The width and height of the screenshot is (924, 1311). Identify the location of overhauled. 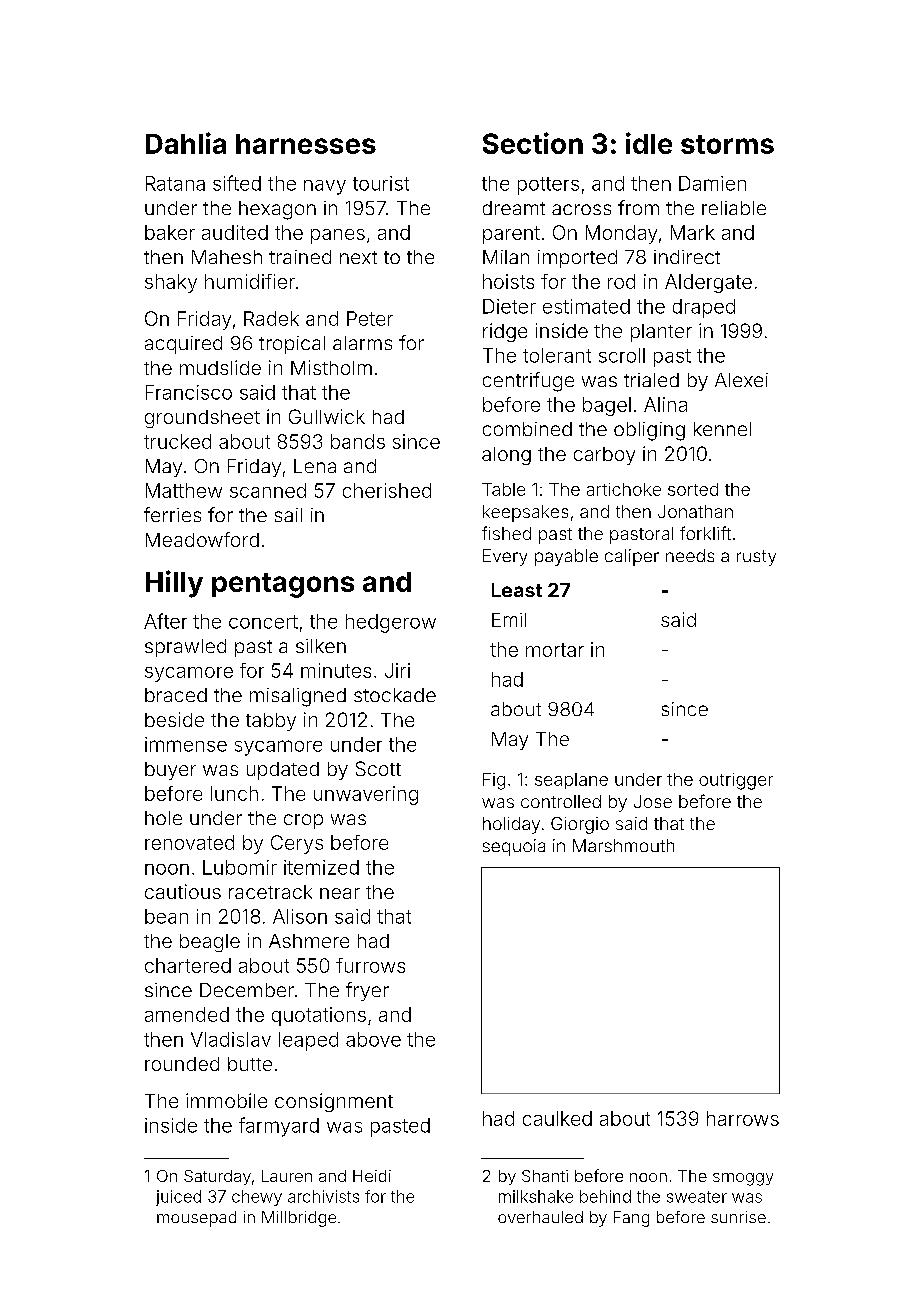
(540, 1217).
